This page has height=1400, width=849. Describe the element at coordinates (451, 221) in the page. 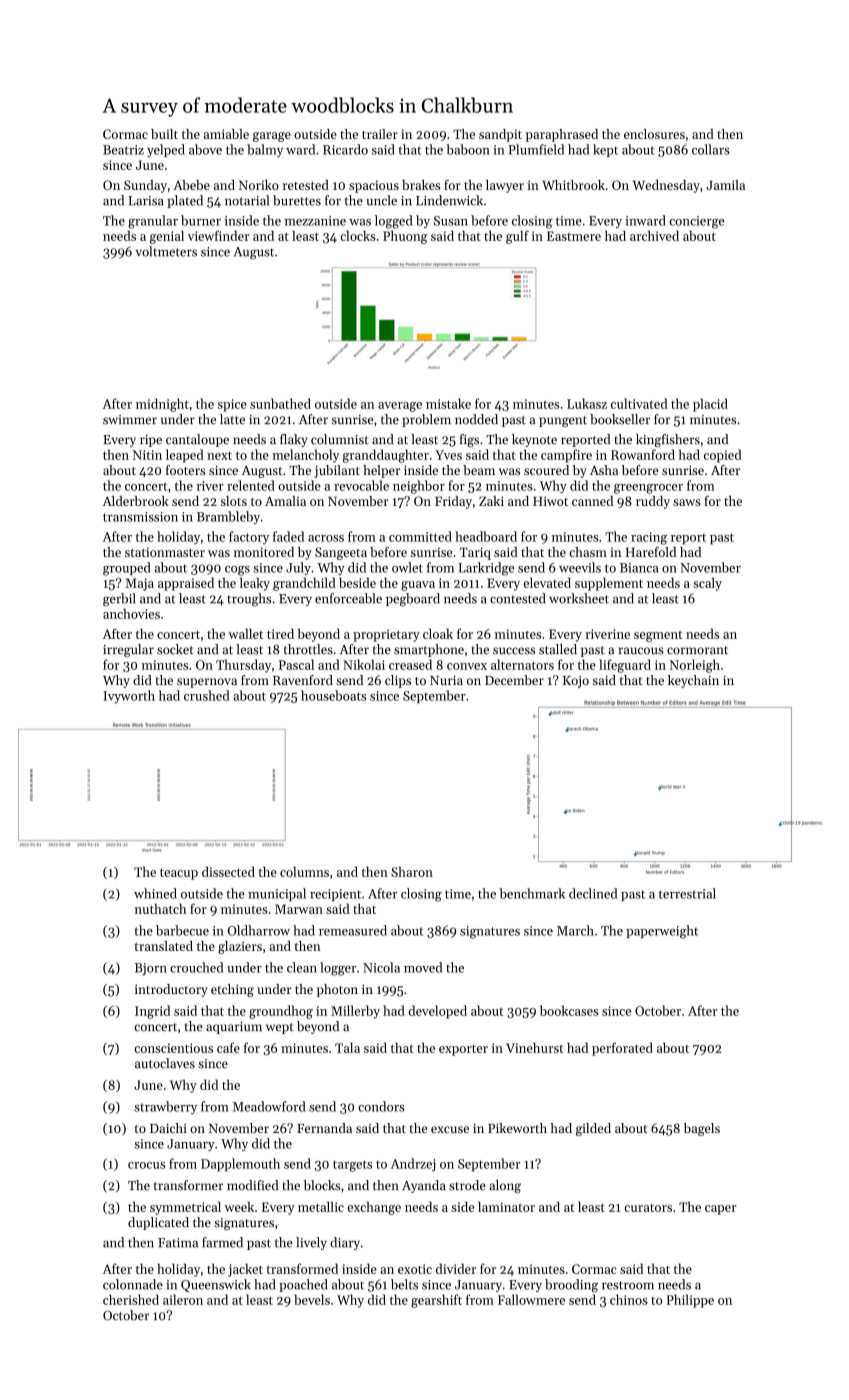

I see `Susan` at that location.
